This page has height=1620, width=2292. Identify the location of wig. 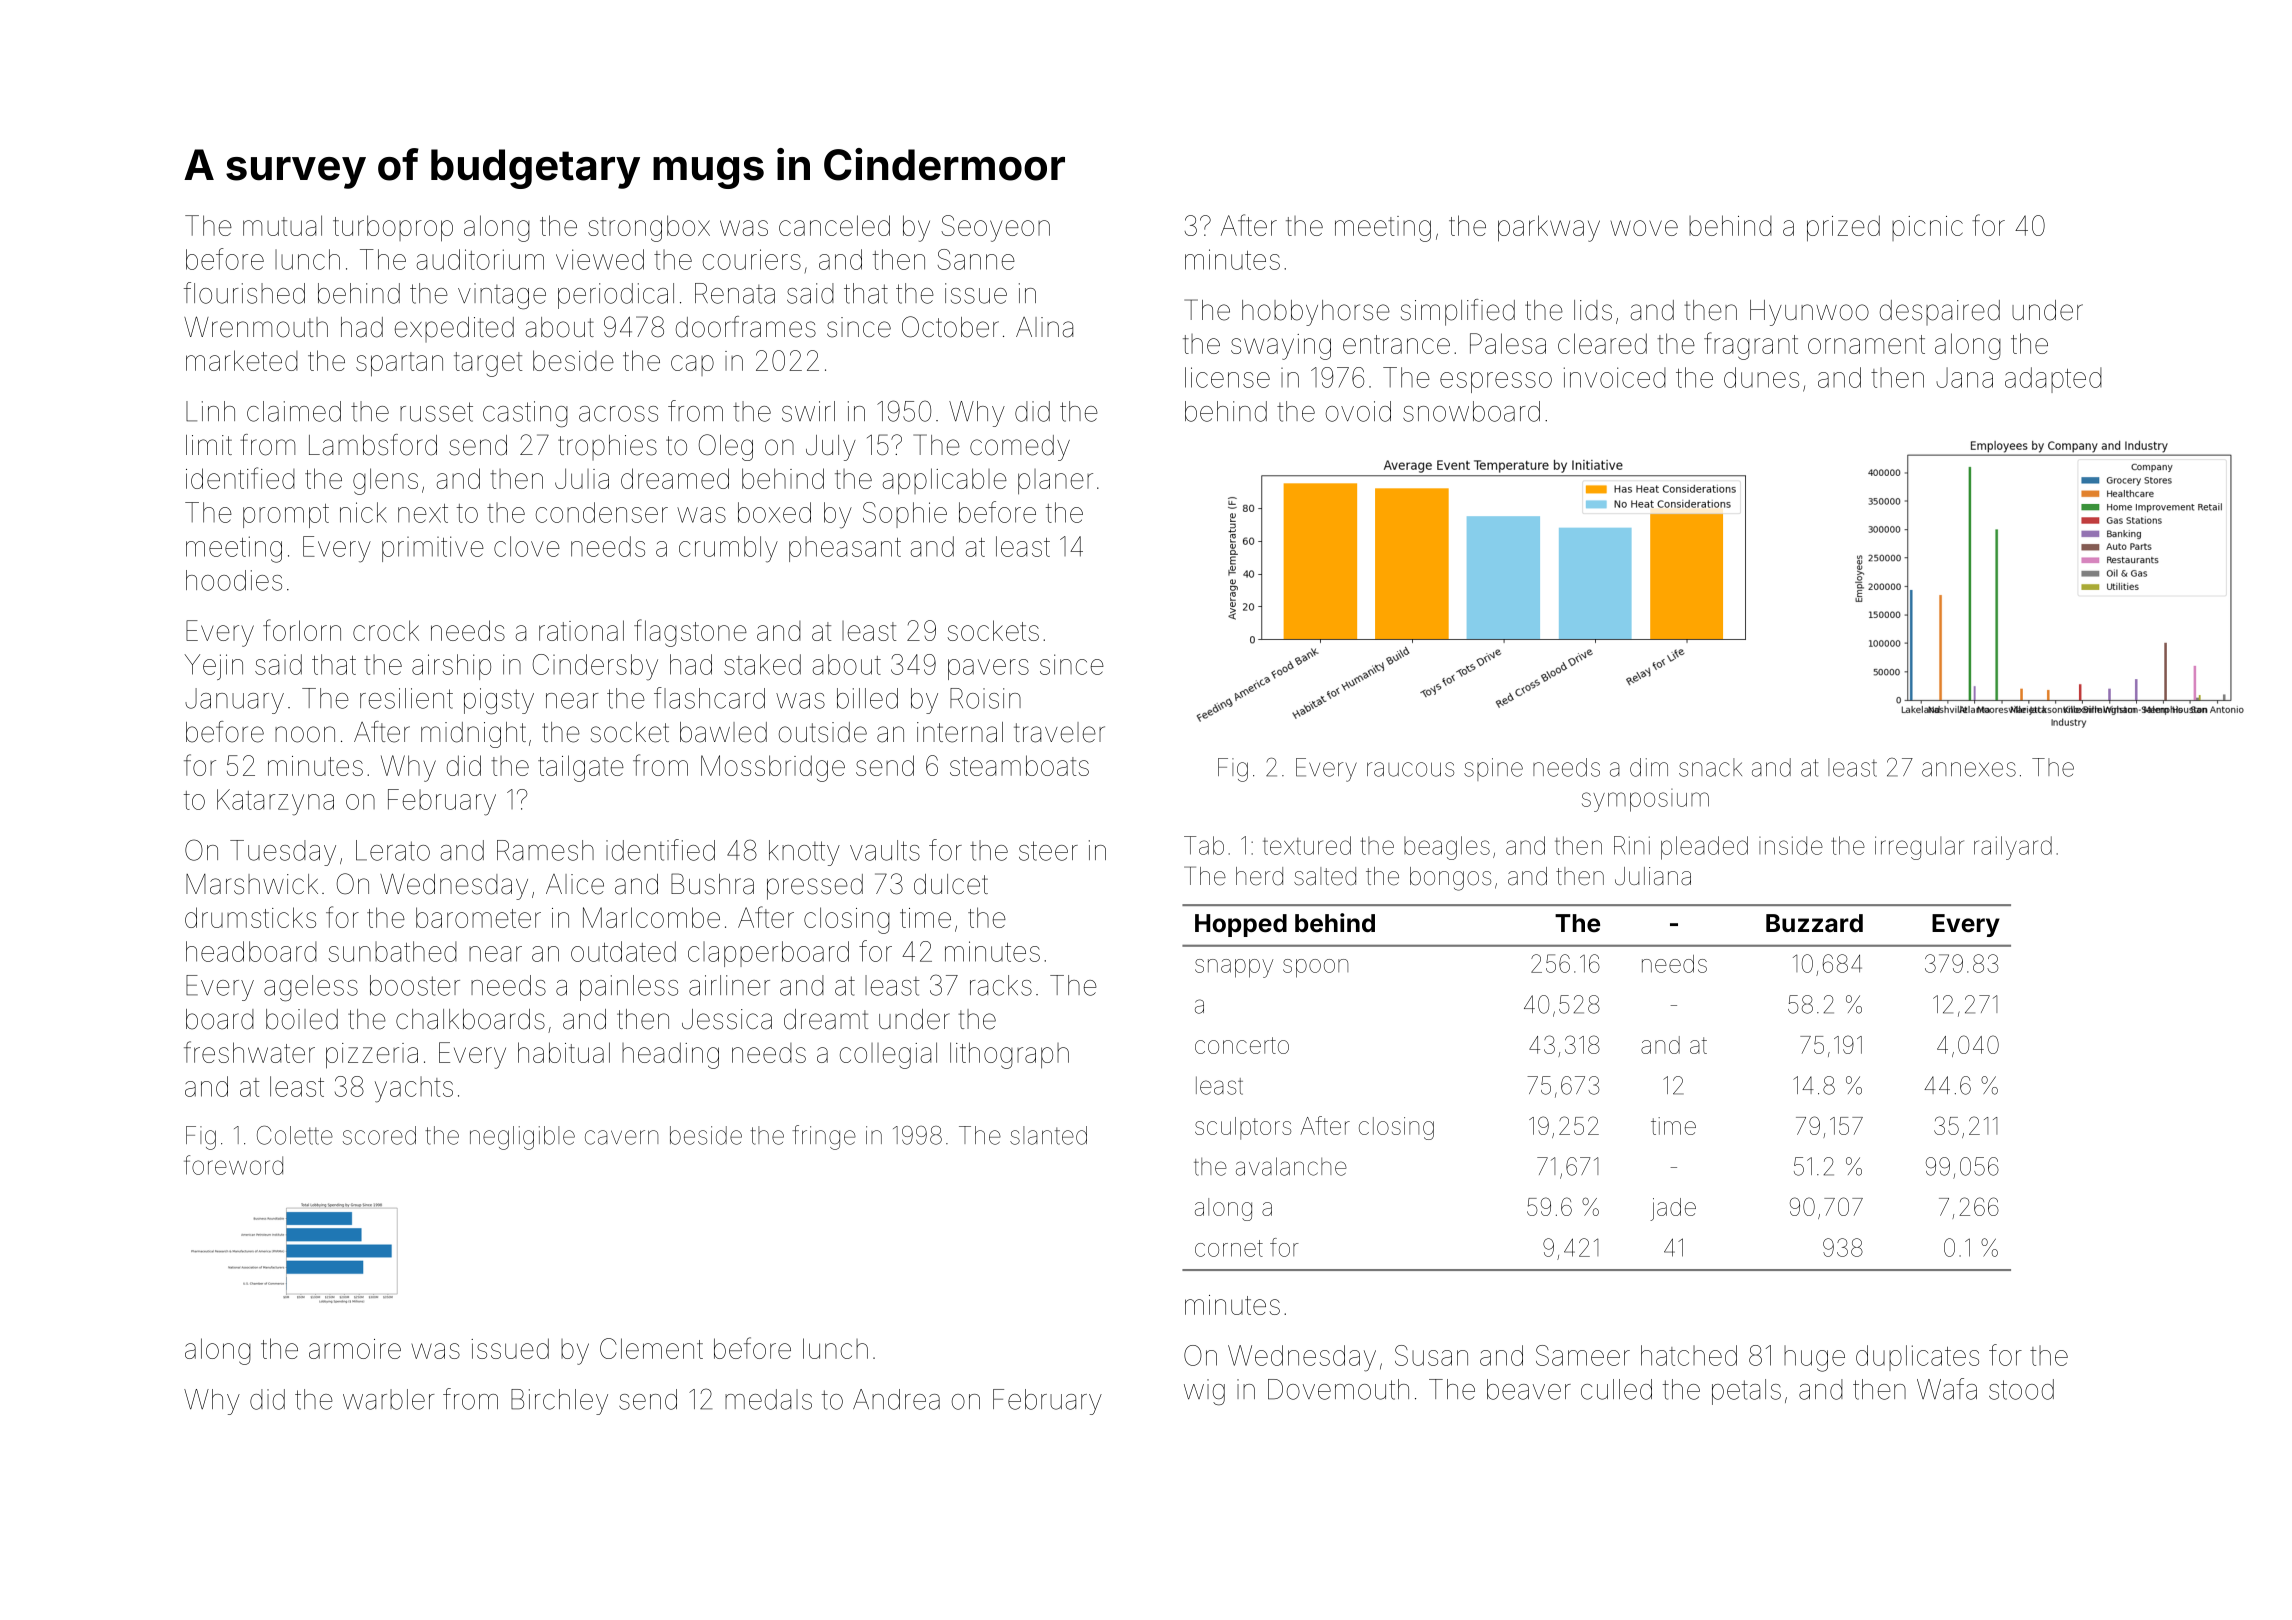
(1204, 1392).
